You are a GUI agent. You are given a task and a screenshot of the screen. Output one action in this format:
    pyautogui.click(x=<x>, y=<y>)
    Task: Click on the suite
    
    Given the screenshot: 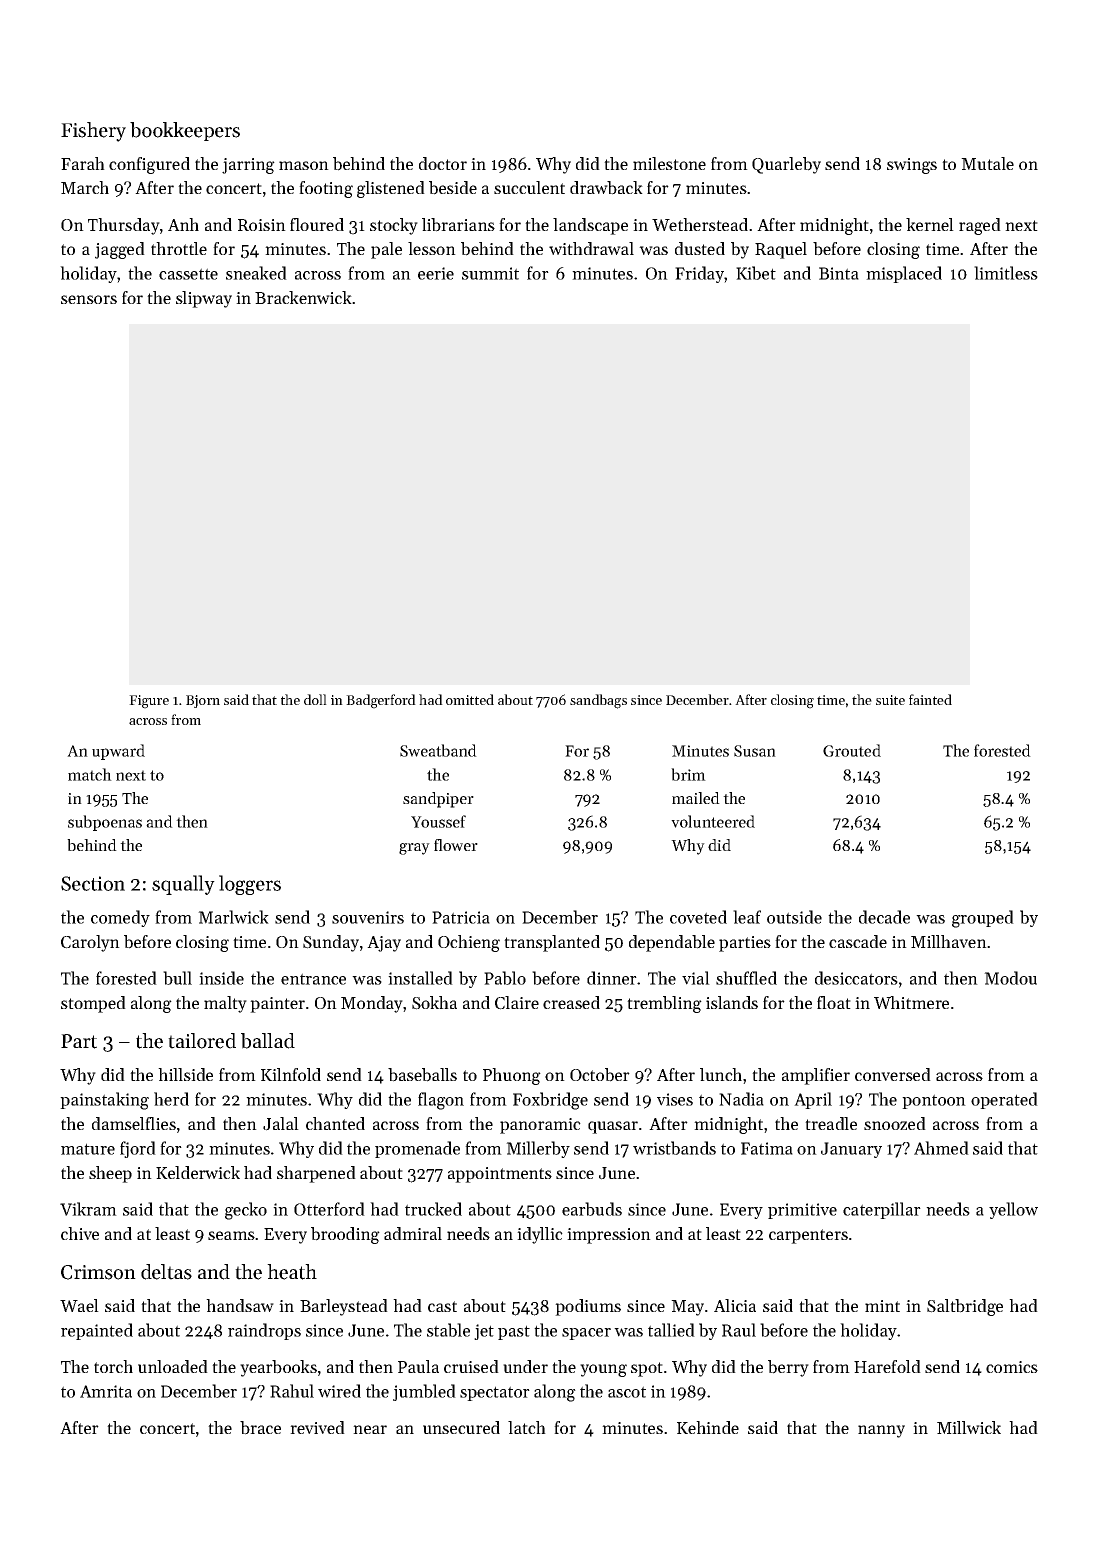 What is the action you would take?
    pyautogui.click(x=890, y=700)
